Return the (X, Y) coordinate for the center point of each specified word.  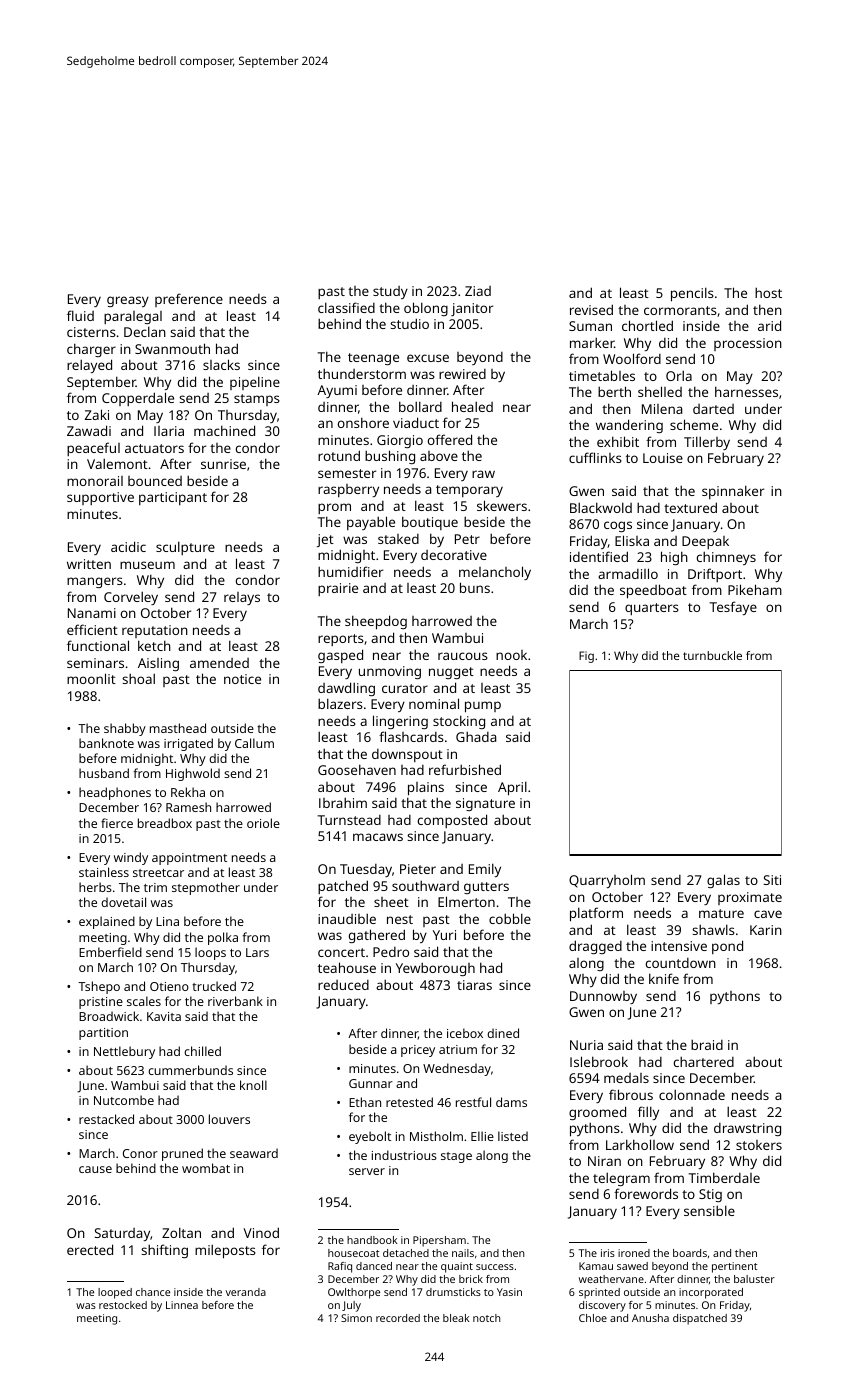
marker (592, 343)
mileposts (225, 1251)
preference (189, 300)
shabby (125, 729)
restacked (106, 1119)
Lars (257, 952)
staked (398, 539)
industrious (404, 1155)
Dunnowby (603, 997)
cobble (510, 918)
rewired (462, 374)
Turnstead (349, 820)
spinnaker (733, 492)
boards (690, 1253)
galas (723, 881)
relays (242, 598)
